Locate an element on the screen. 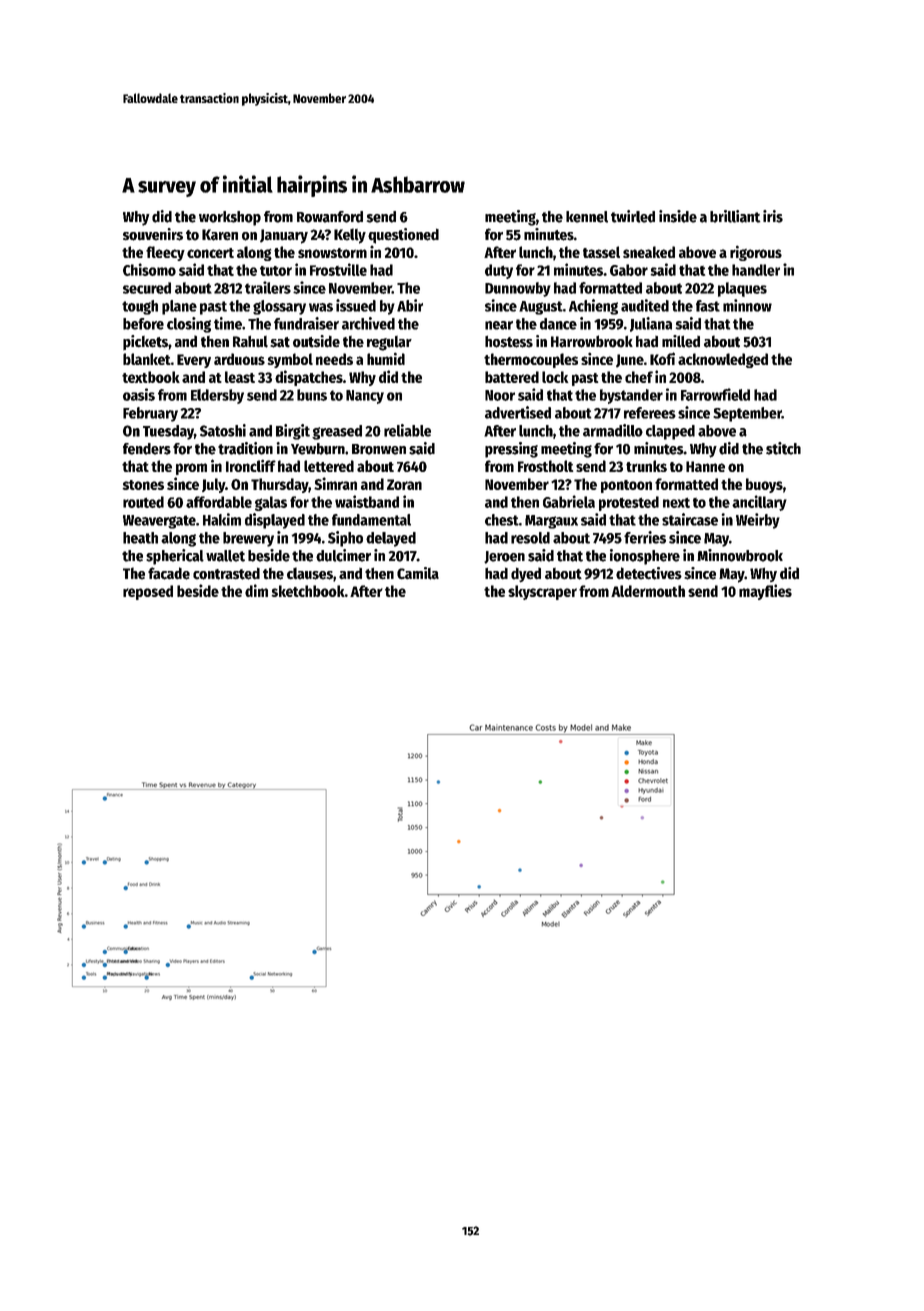 Image resolution: width=924 pixels, height=1311 pixels. dulcimer is located at coordinates (343, 555).
